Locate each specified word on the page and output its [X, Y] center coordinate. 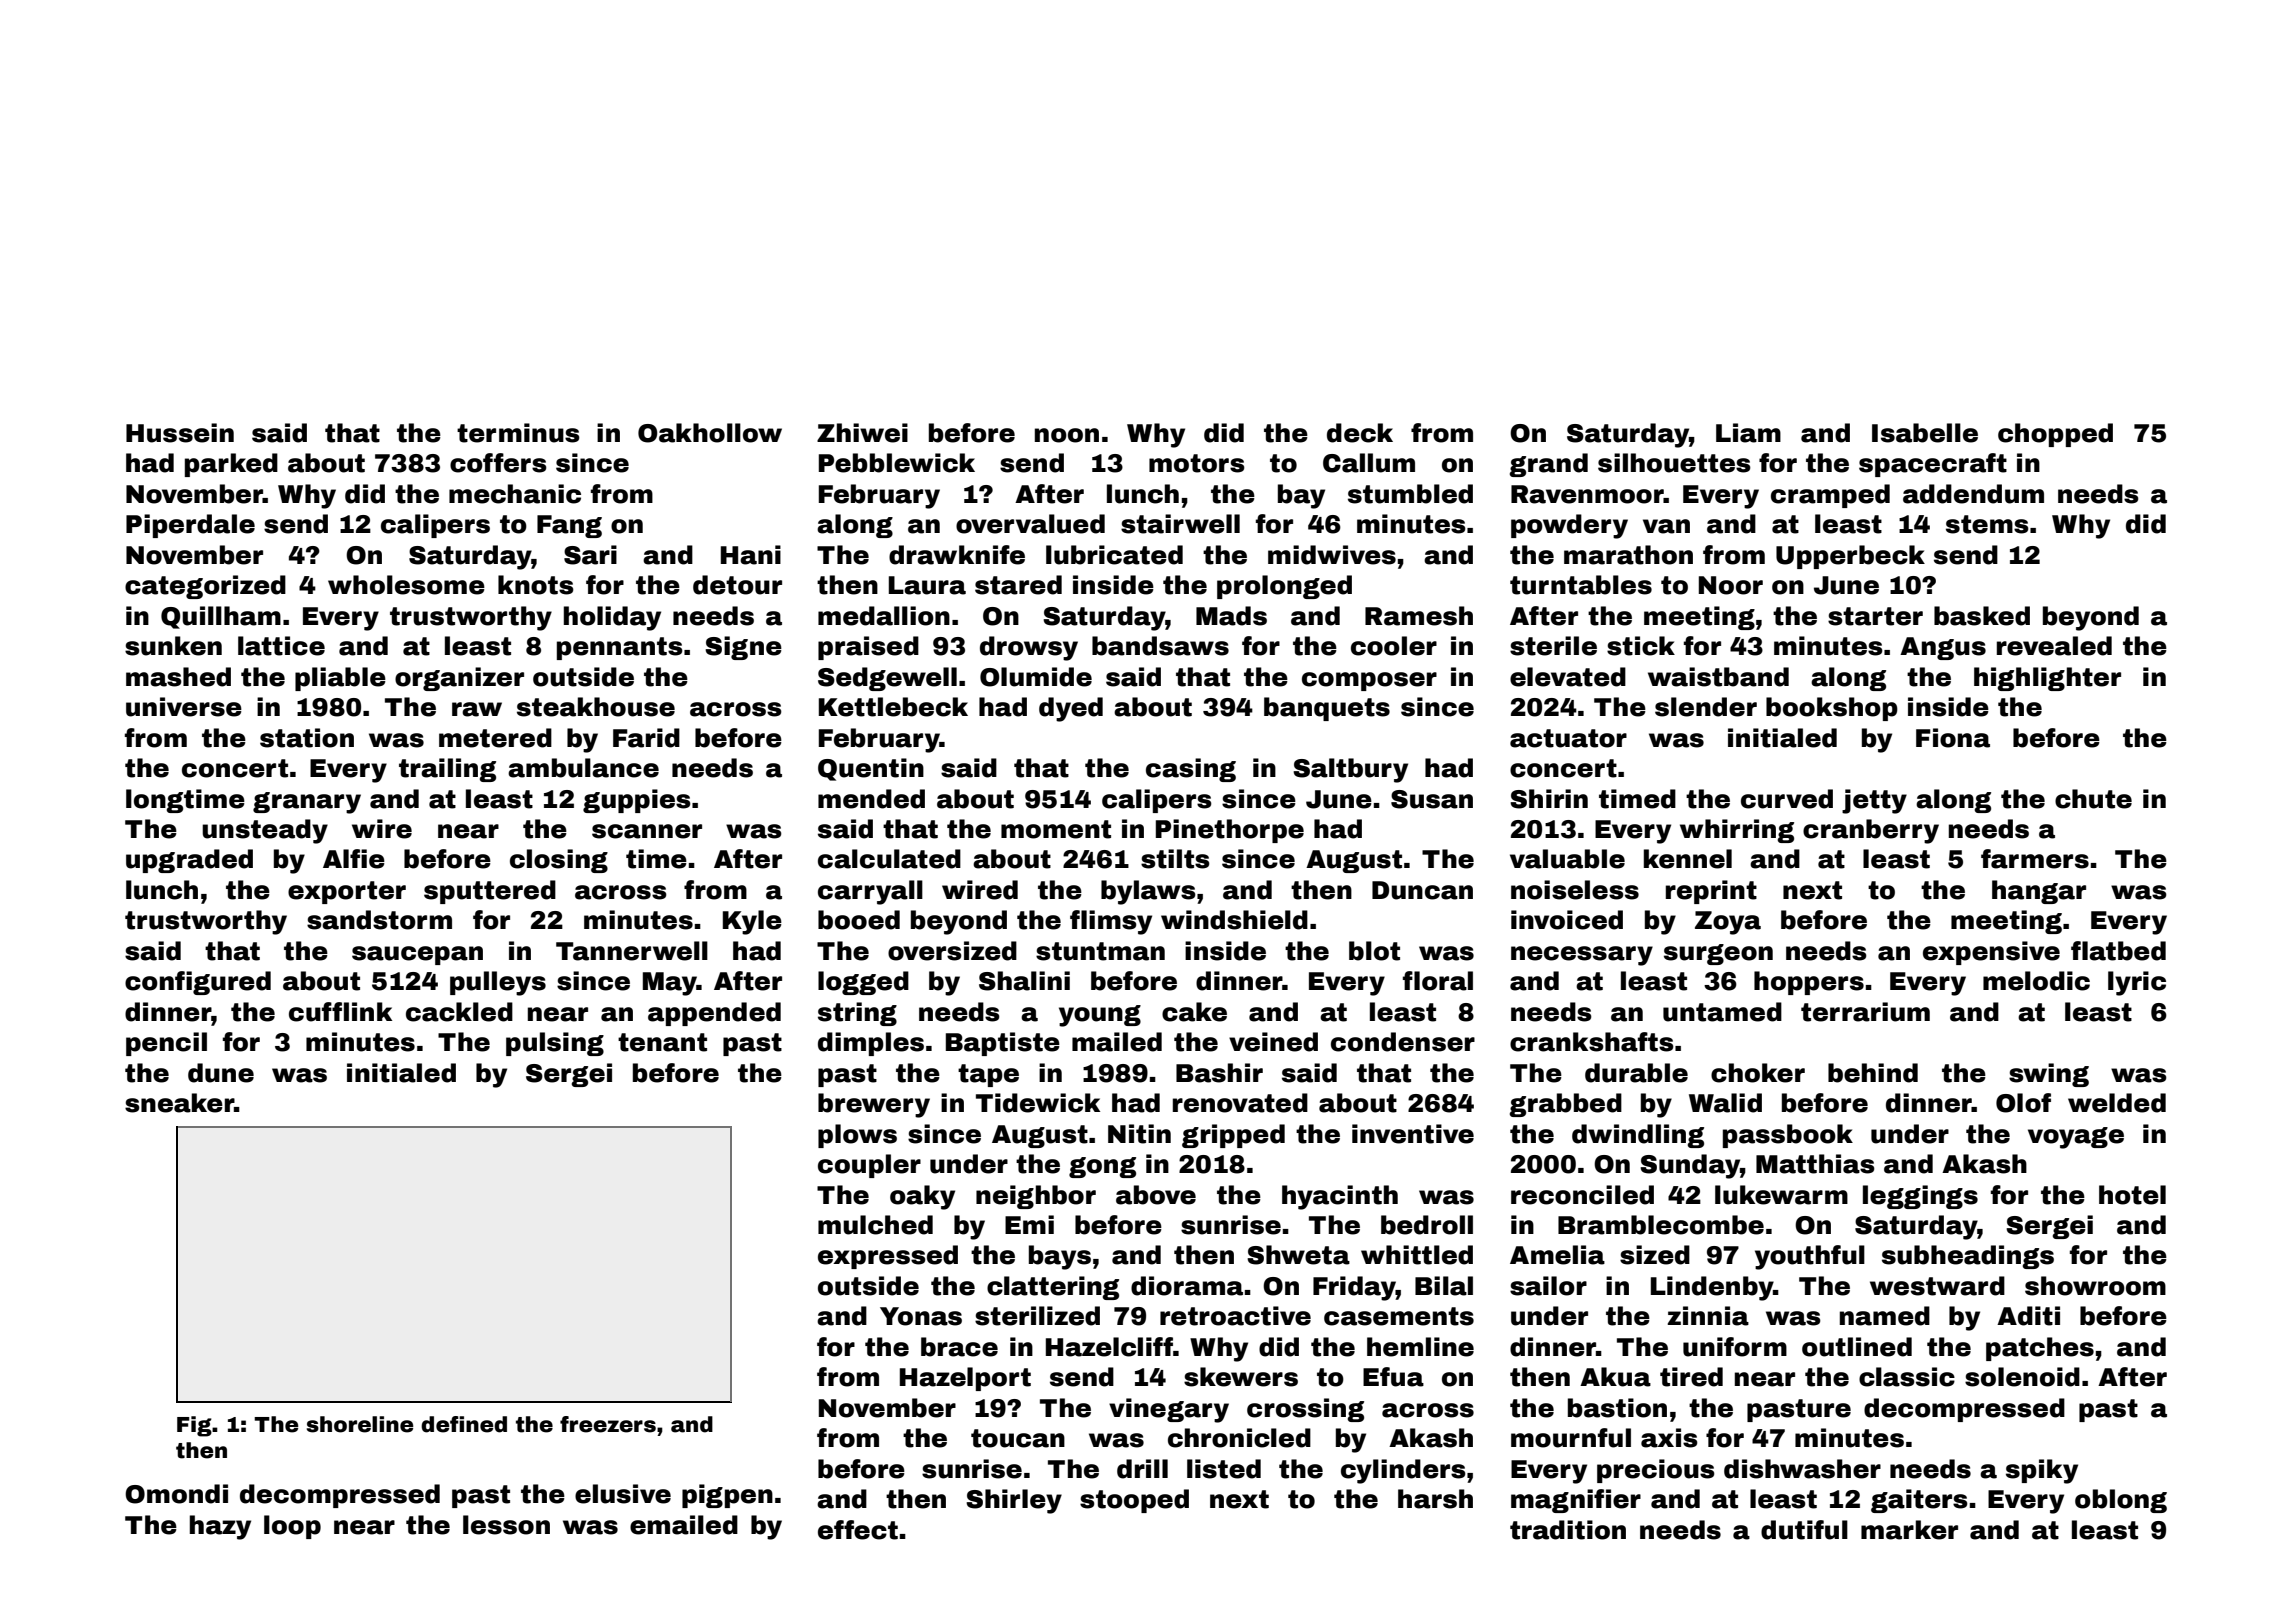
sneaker [179, 1103]
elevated [1568, 677]
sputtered [490, 892]
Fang [569, 526]
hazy [220, 1527]
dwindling [1638, 1136]
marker [1909, 1530]
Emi [1029, 1224]
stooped [1134, 1501]
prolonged [1284, 587]
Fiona [1953, 738]
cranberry [1871, 831]
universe [184, 707]
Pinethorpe [1230, 831]
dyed [1071, 709]
